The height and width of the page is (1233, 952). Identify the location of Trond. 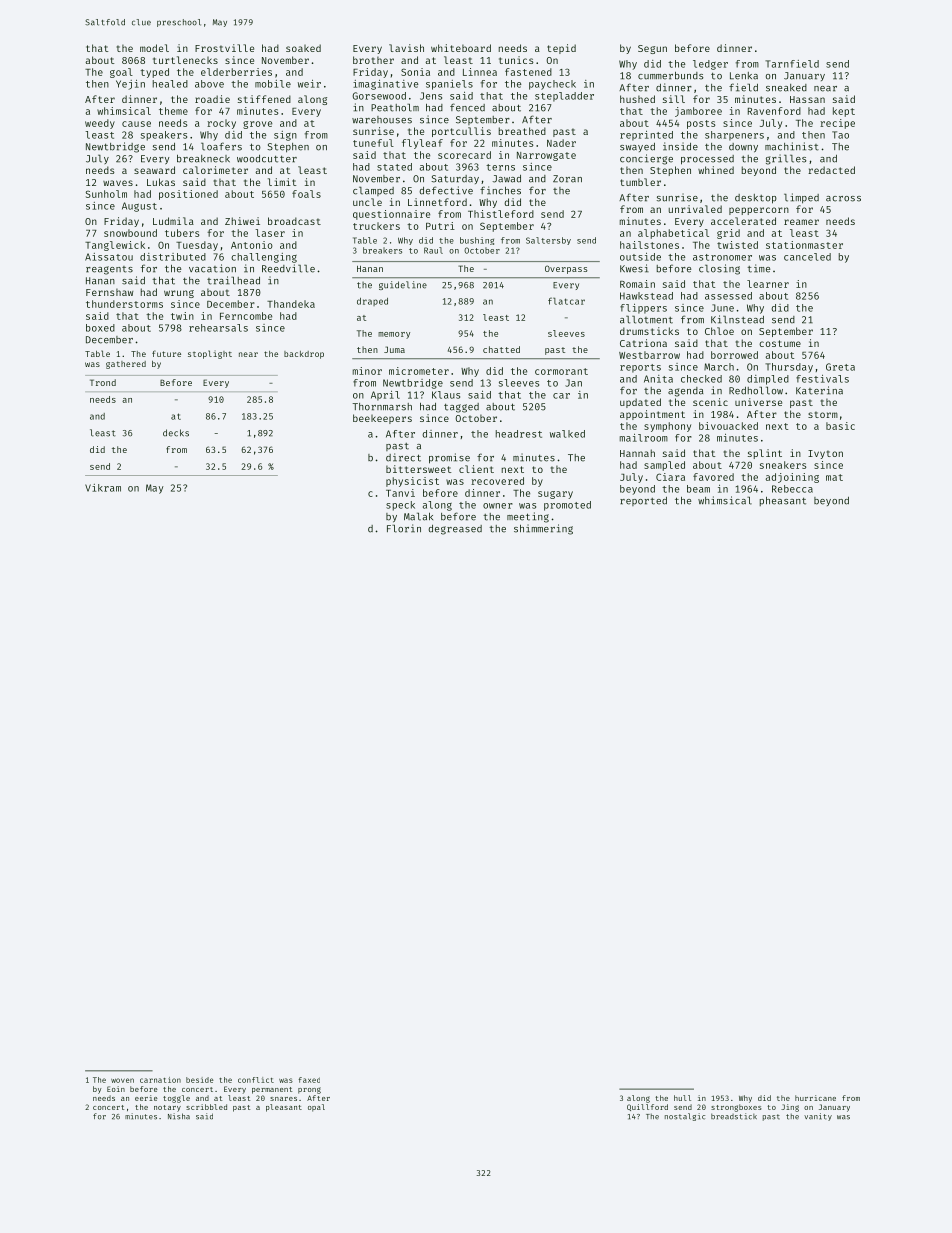
(103, 382).
